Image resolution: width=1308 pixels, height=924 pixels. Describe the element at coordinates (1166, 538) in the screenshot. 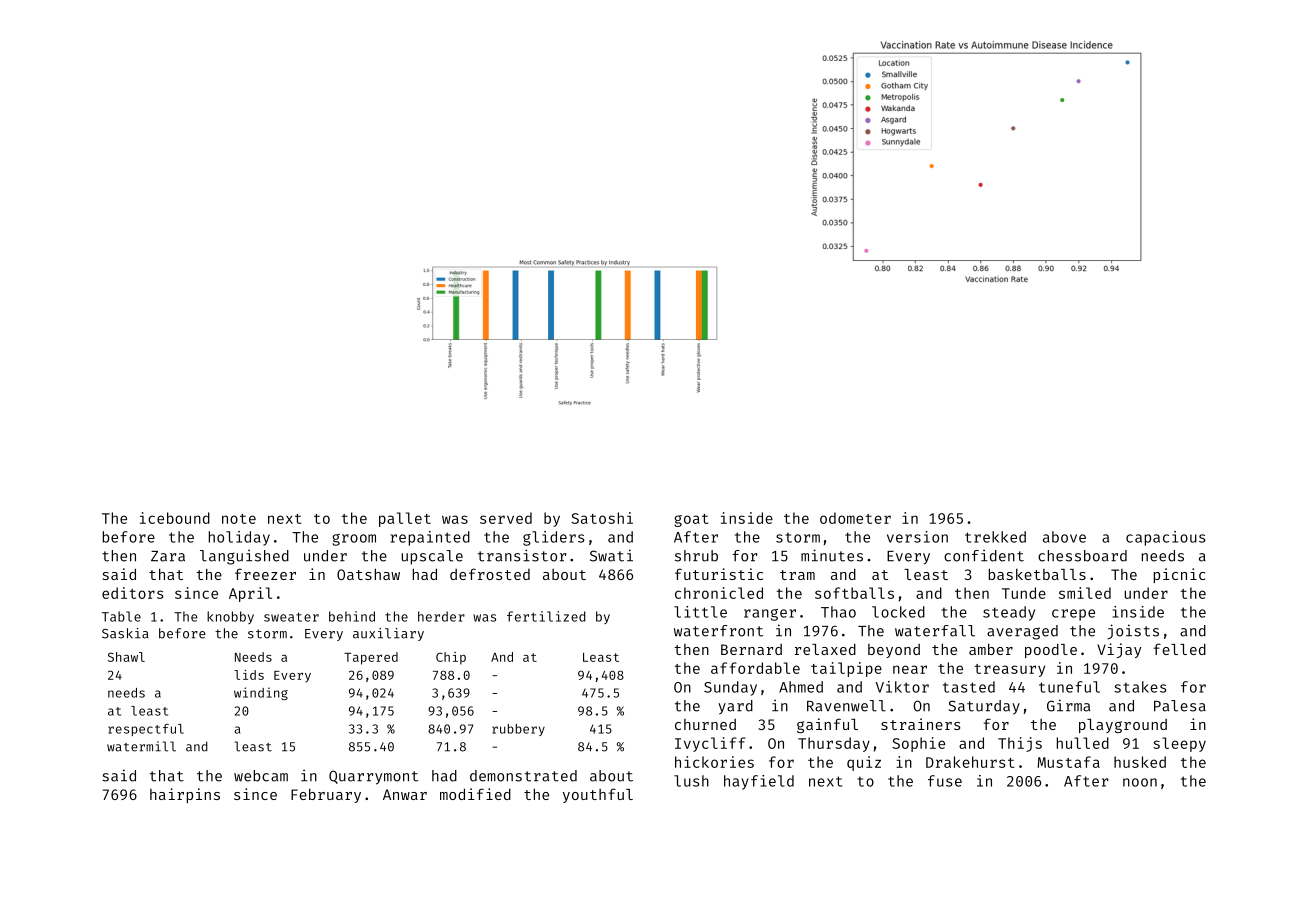

I see `capacious` at that location.
